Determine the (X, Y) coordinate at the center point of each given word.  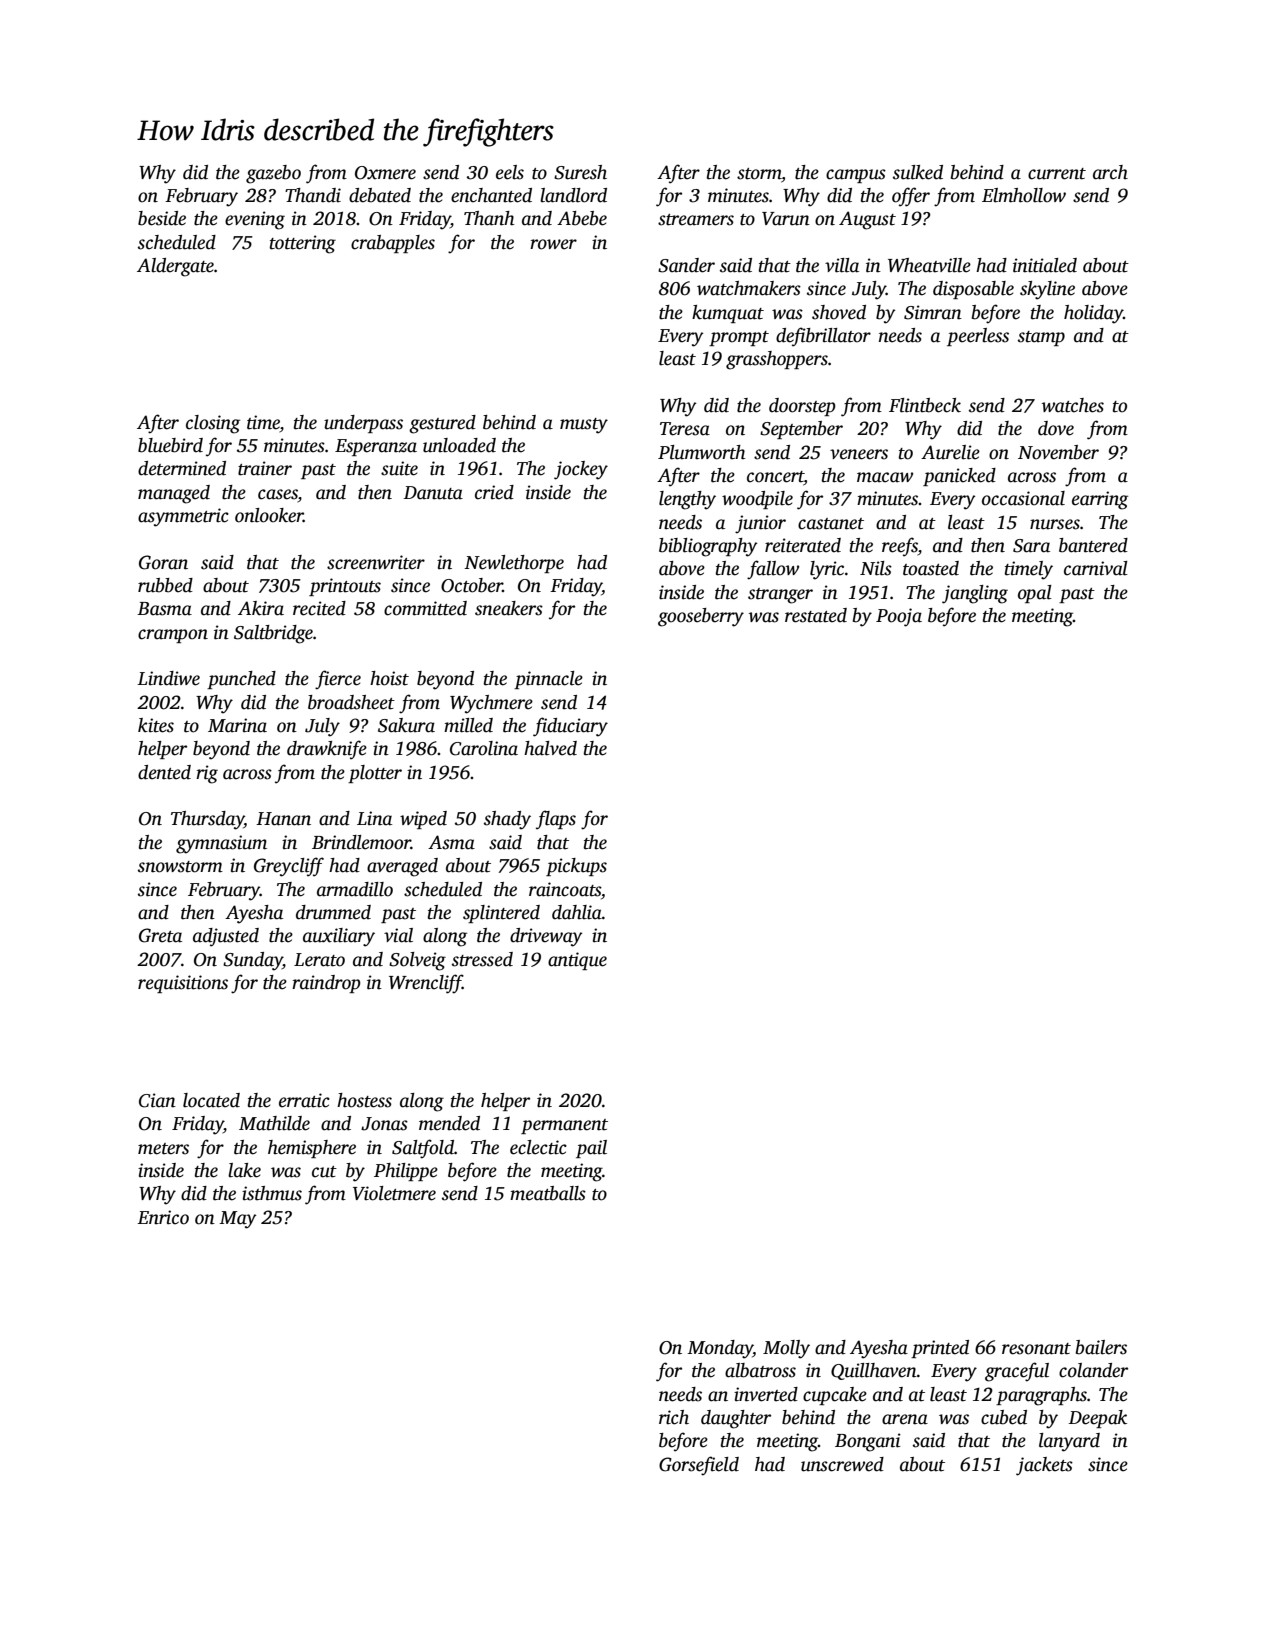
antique (577, 961)
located (211, 1100)
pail (591, 1149)
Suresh (580, 172)
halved (550, 748)
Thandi (313, 195)
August (867, 220)
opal (1035, 594)
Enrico (163, 1217)
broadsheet (351, 702)
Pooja (899, 617)
